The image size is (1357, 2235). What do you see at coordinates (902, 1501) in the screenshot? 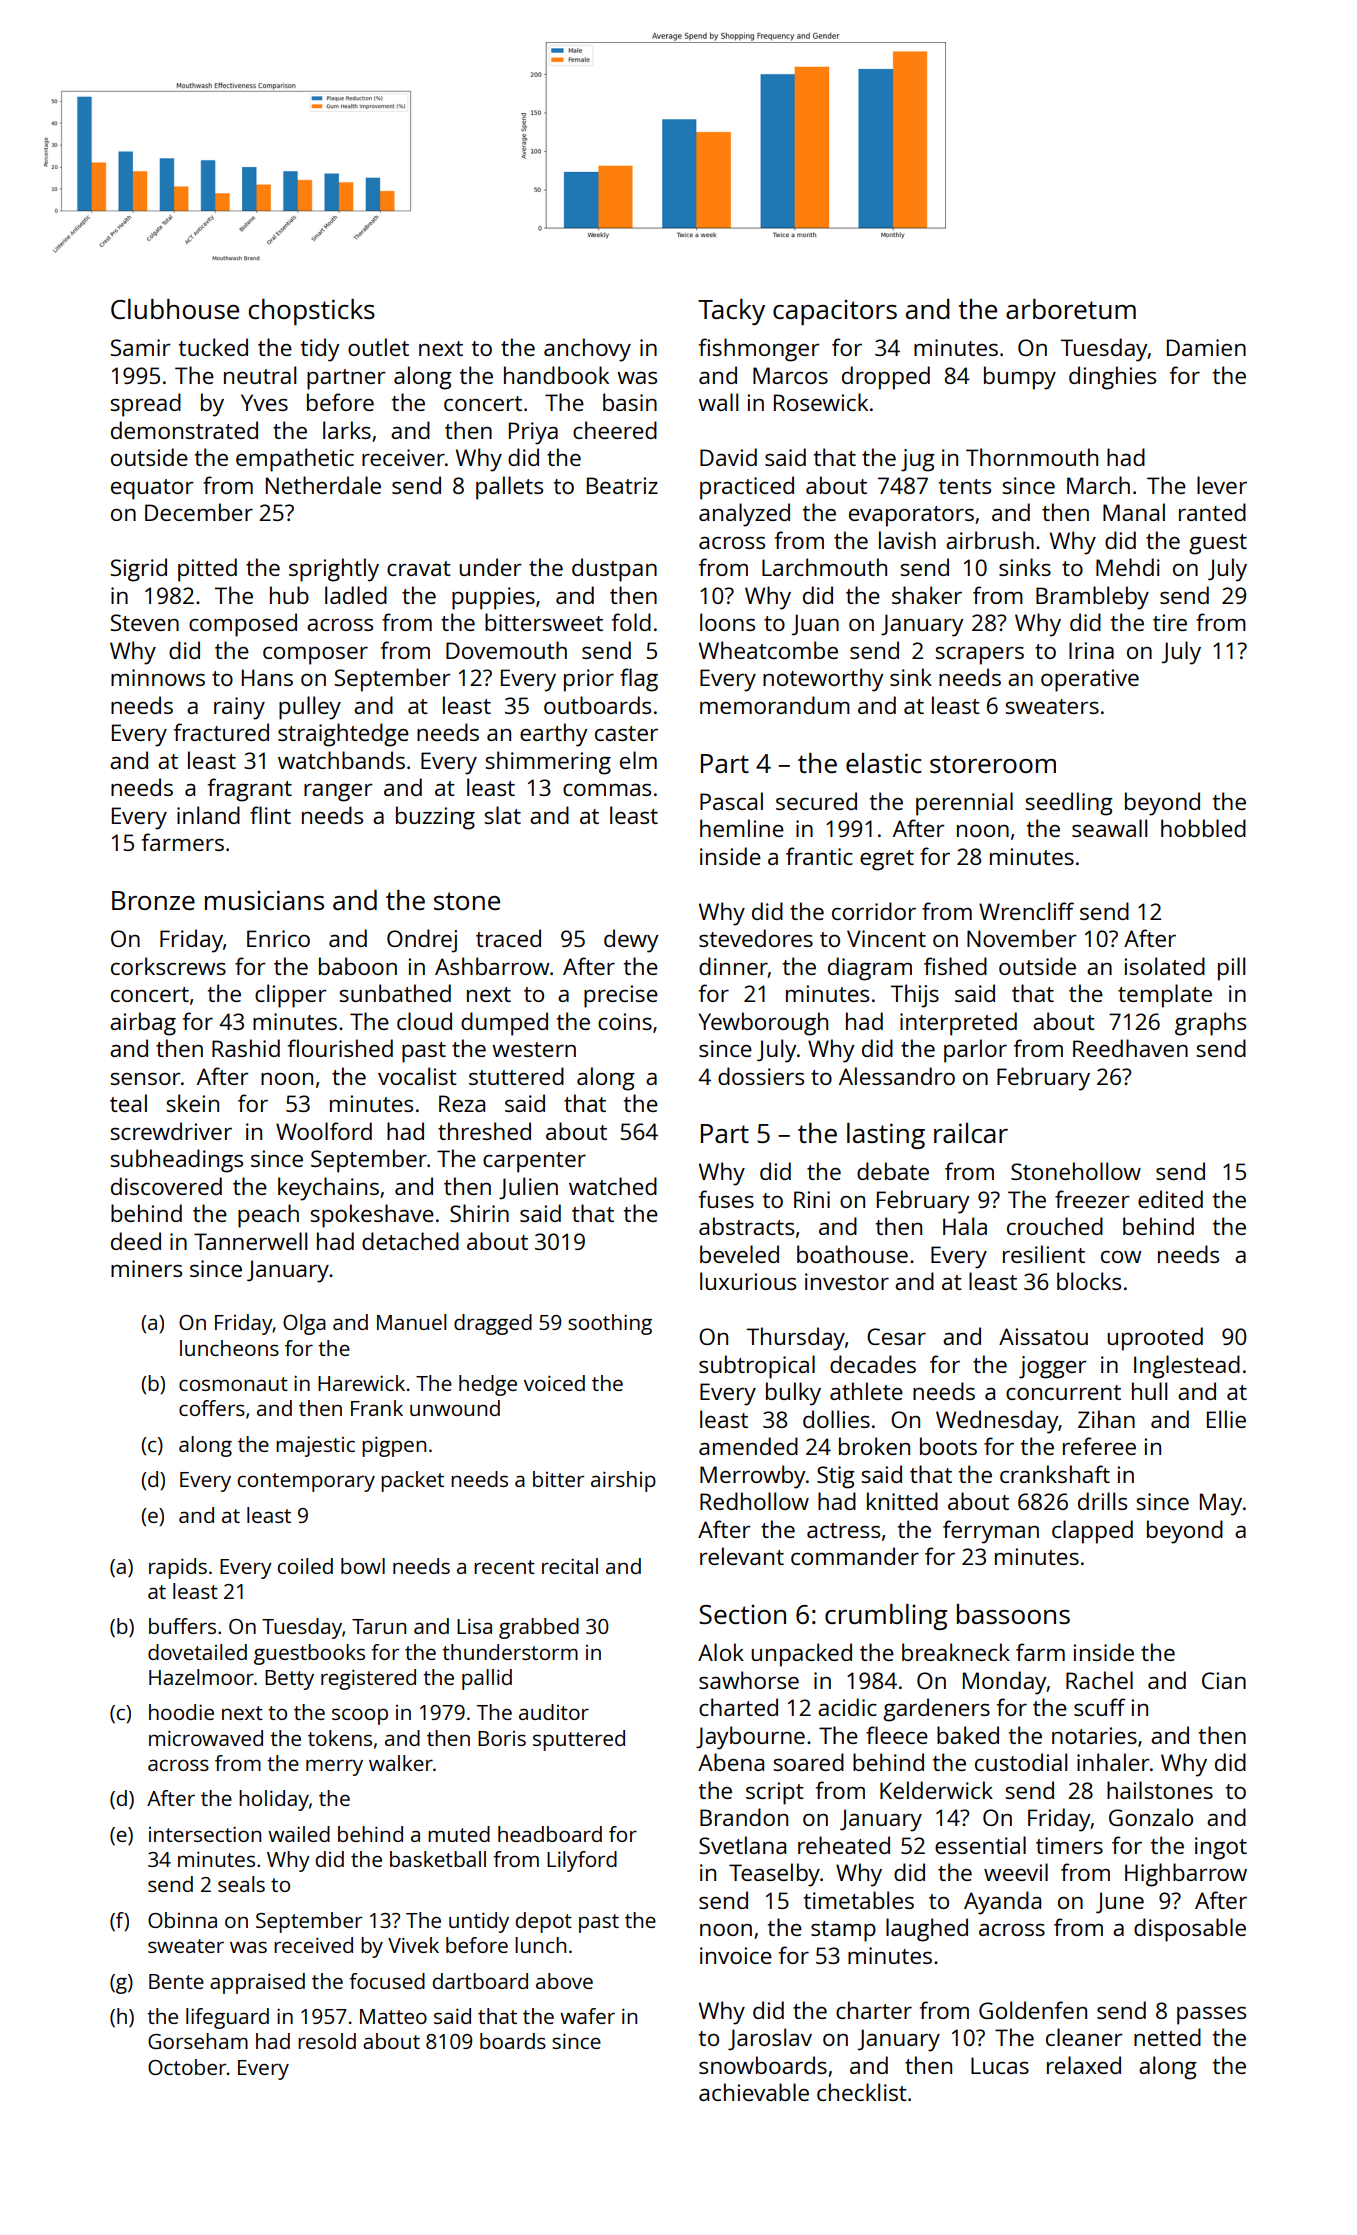
I see `knitted` at bounding box center [902, 1501].
